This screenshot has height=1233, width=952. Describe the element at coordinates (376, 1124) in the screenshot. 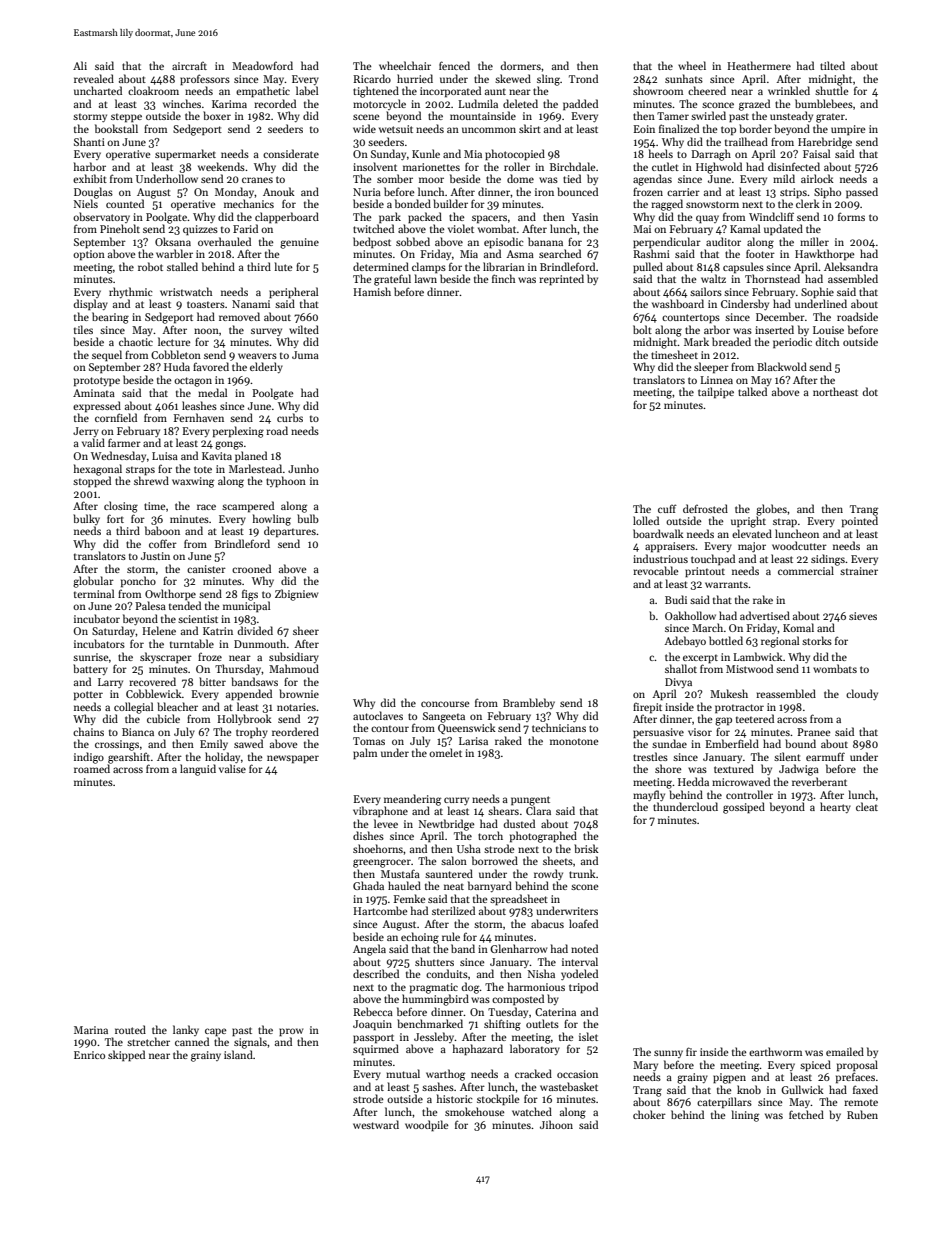

I see `westward` at that location.
